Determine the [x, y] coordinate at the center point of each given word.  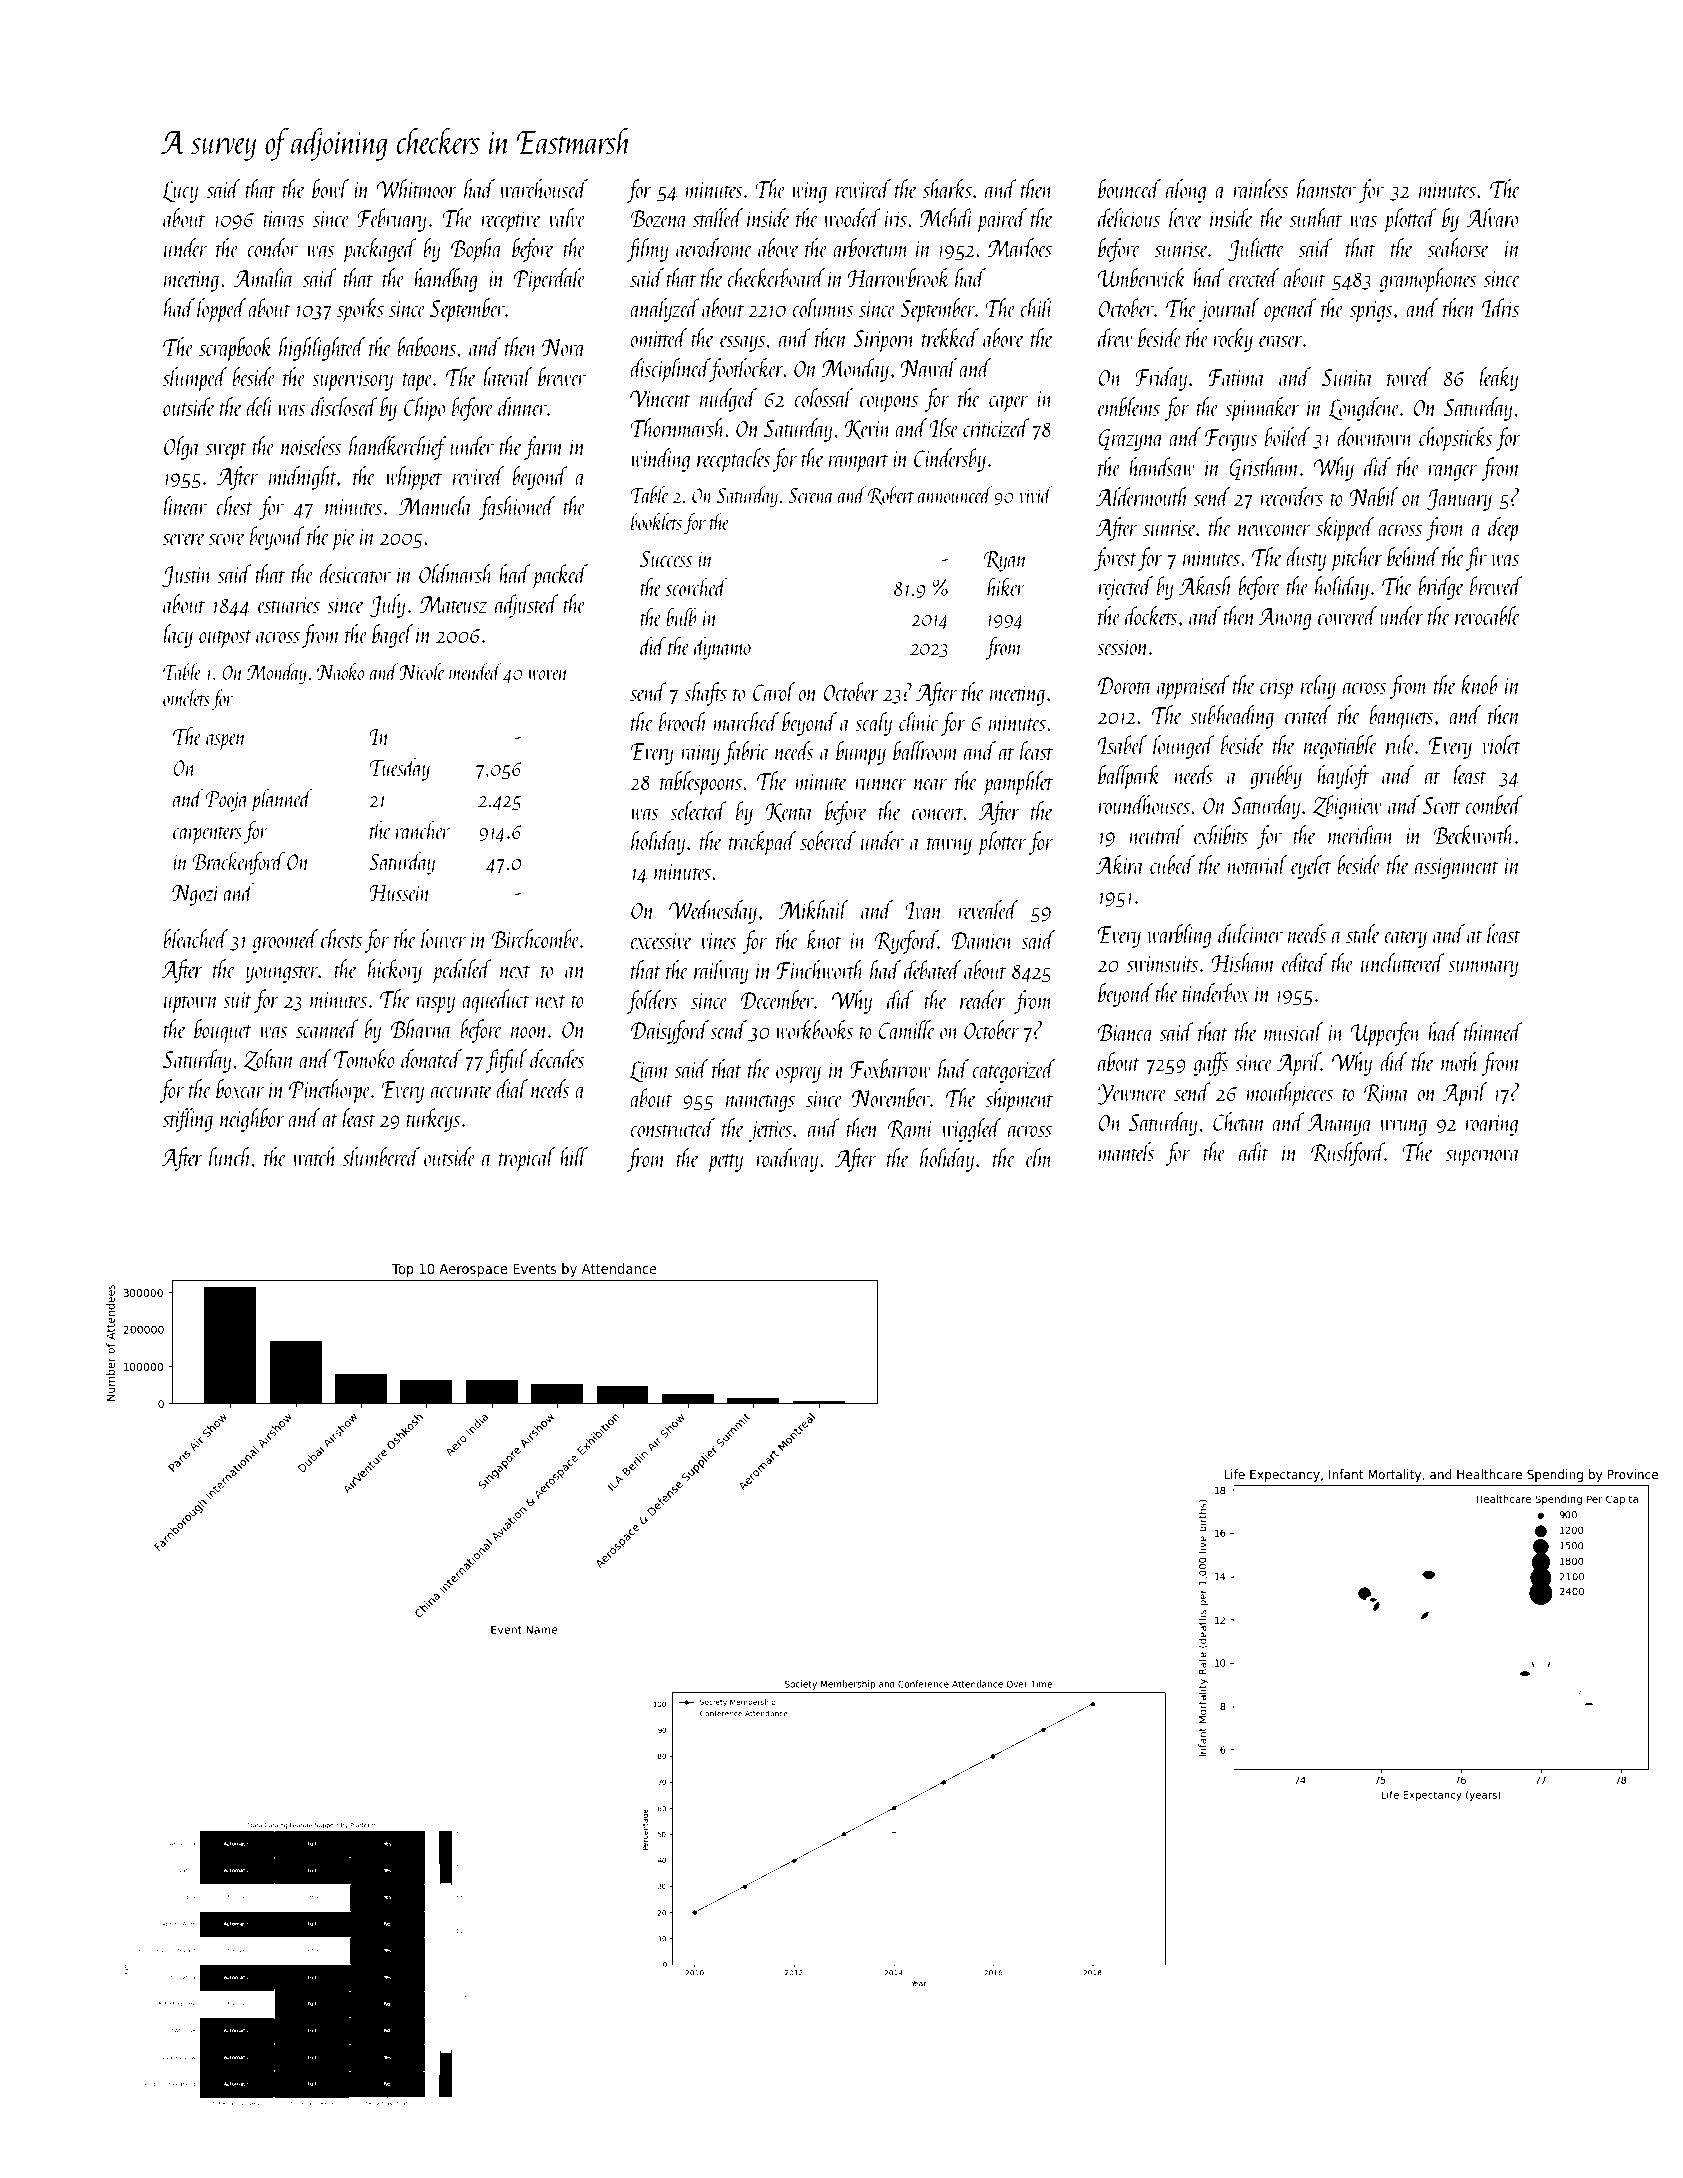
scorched [697, 587]
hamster [1326, 188]
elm [1039, 1157]
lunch [230, 1156]
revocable [1488, 615]
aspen [226, 742]
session [1123, 647]
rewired [863, 188]
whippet [413, 478]
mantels [1126, 1151]
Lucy [180, 192]
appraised [1193, 687]
